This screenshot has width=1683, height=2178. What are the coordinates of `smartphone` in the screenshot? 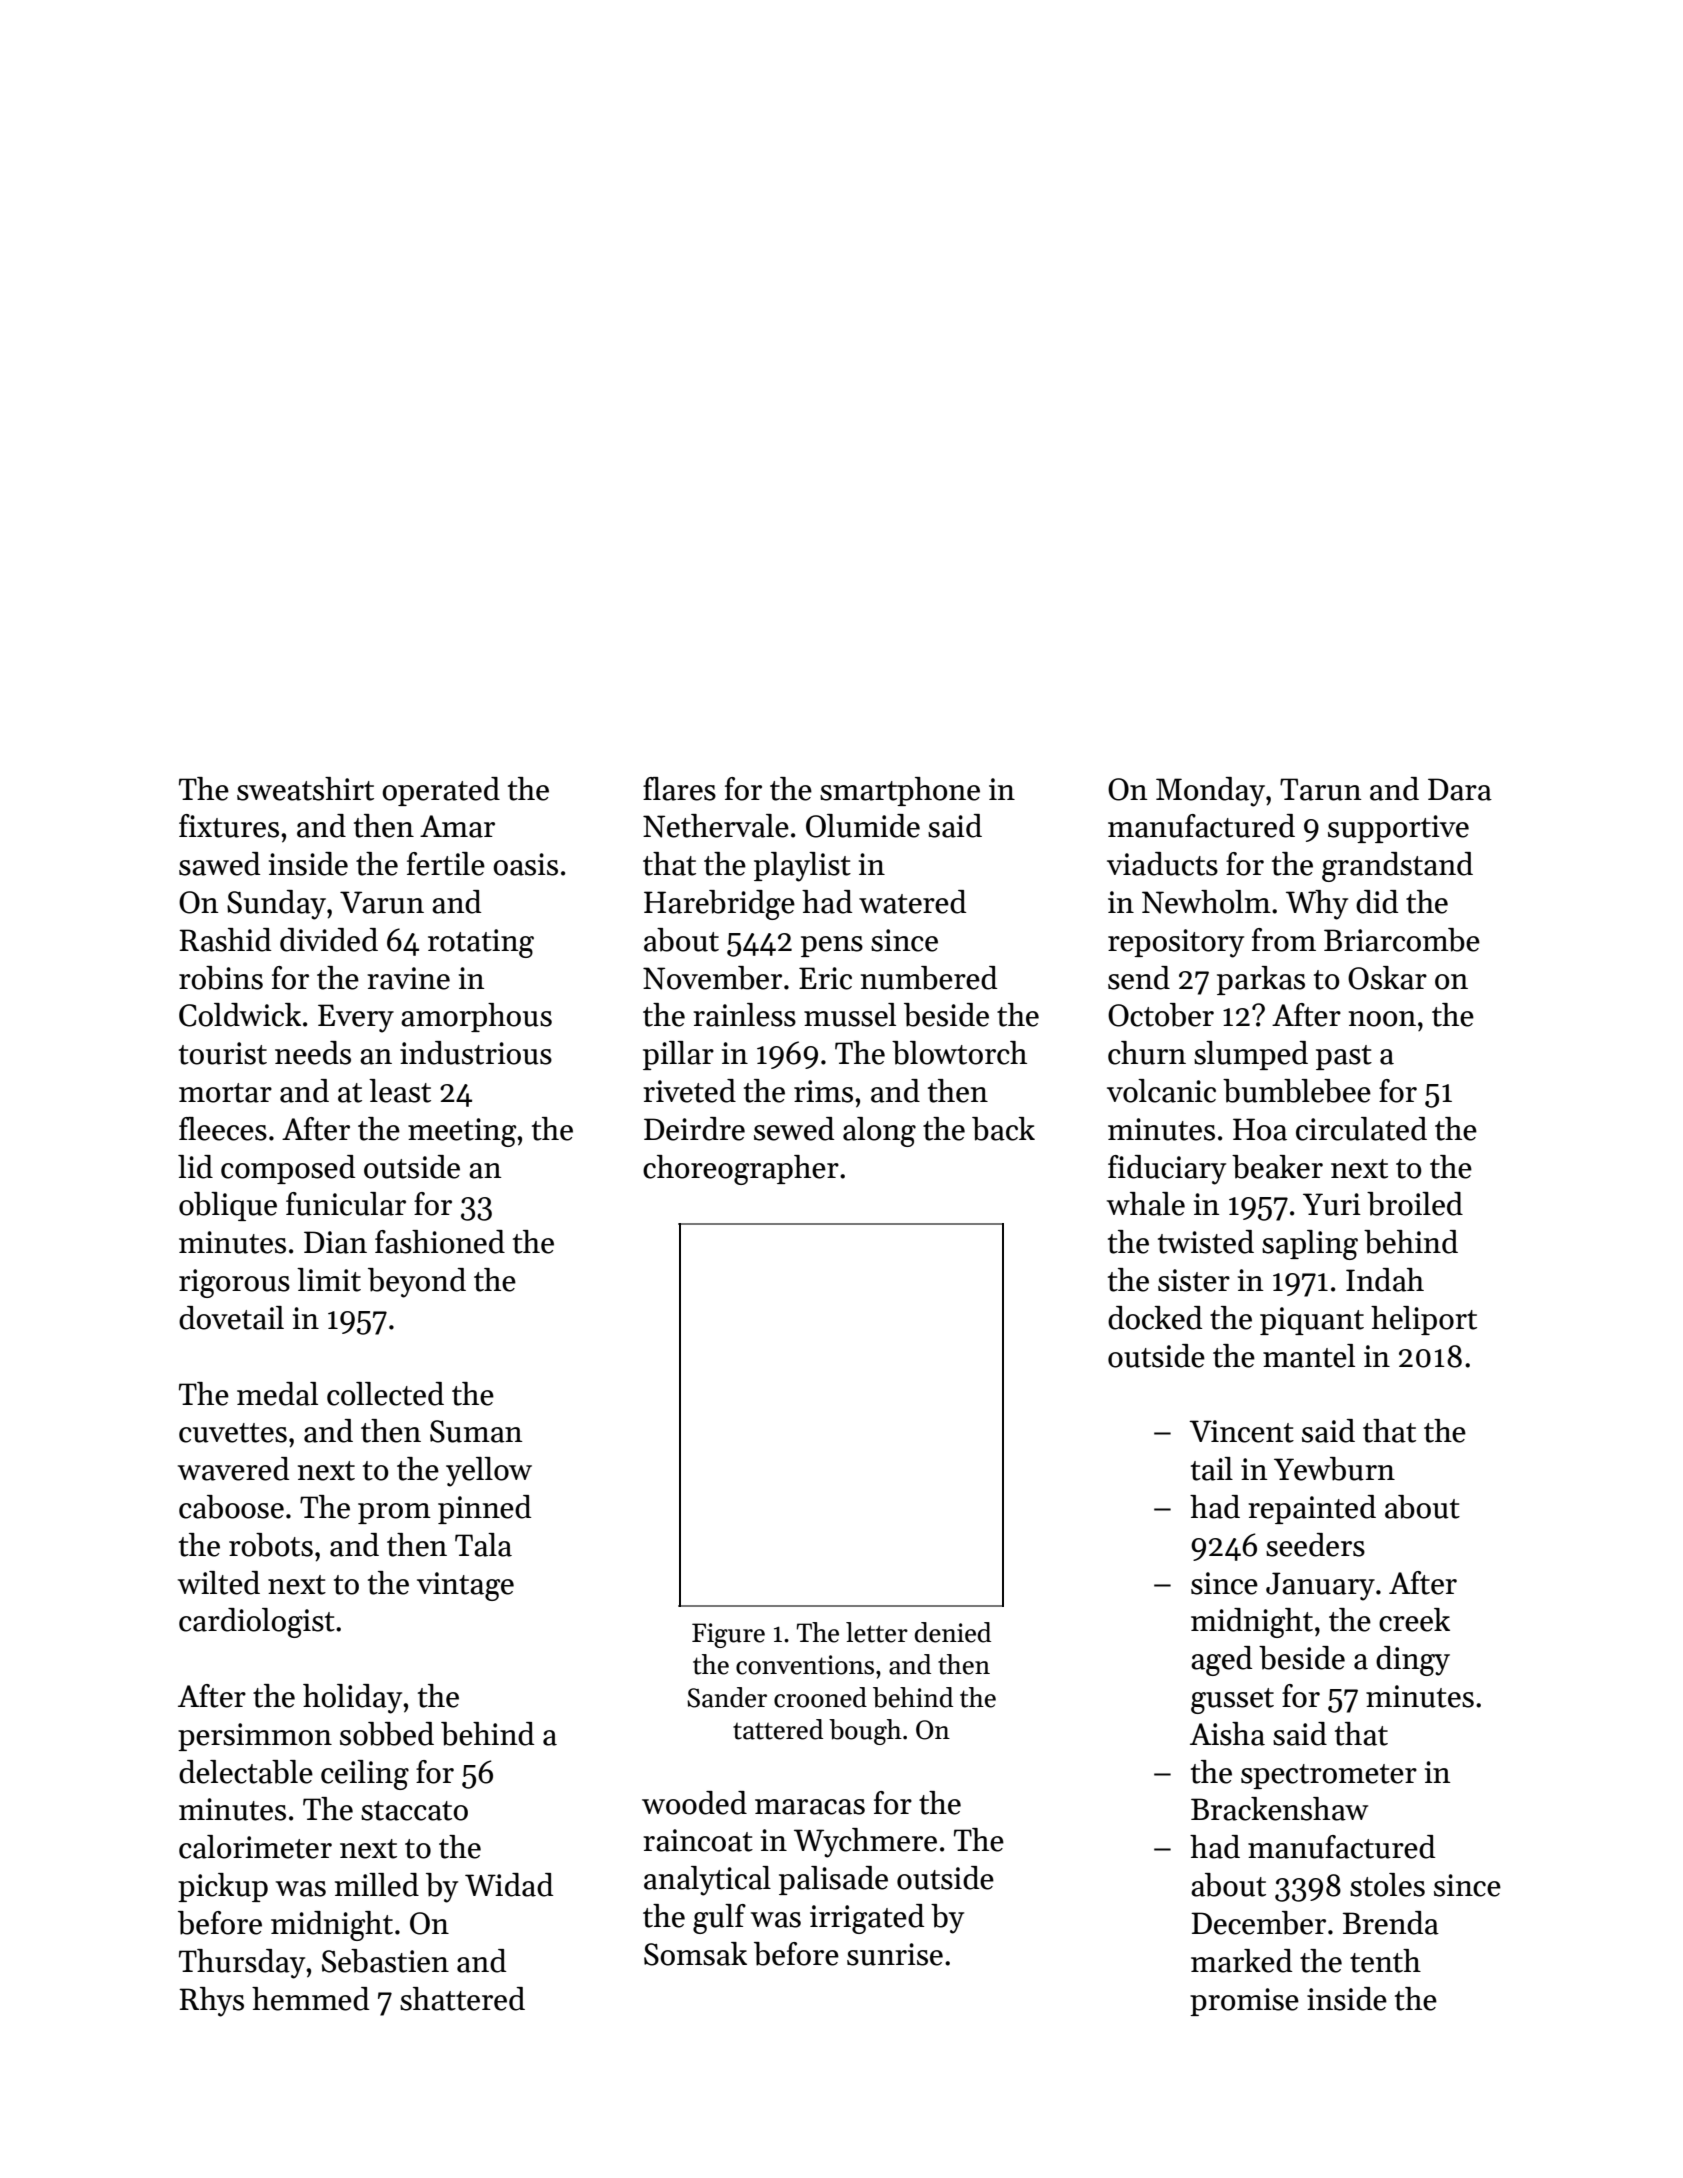 It's located at (900, 791).
